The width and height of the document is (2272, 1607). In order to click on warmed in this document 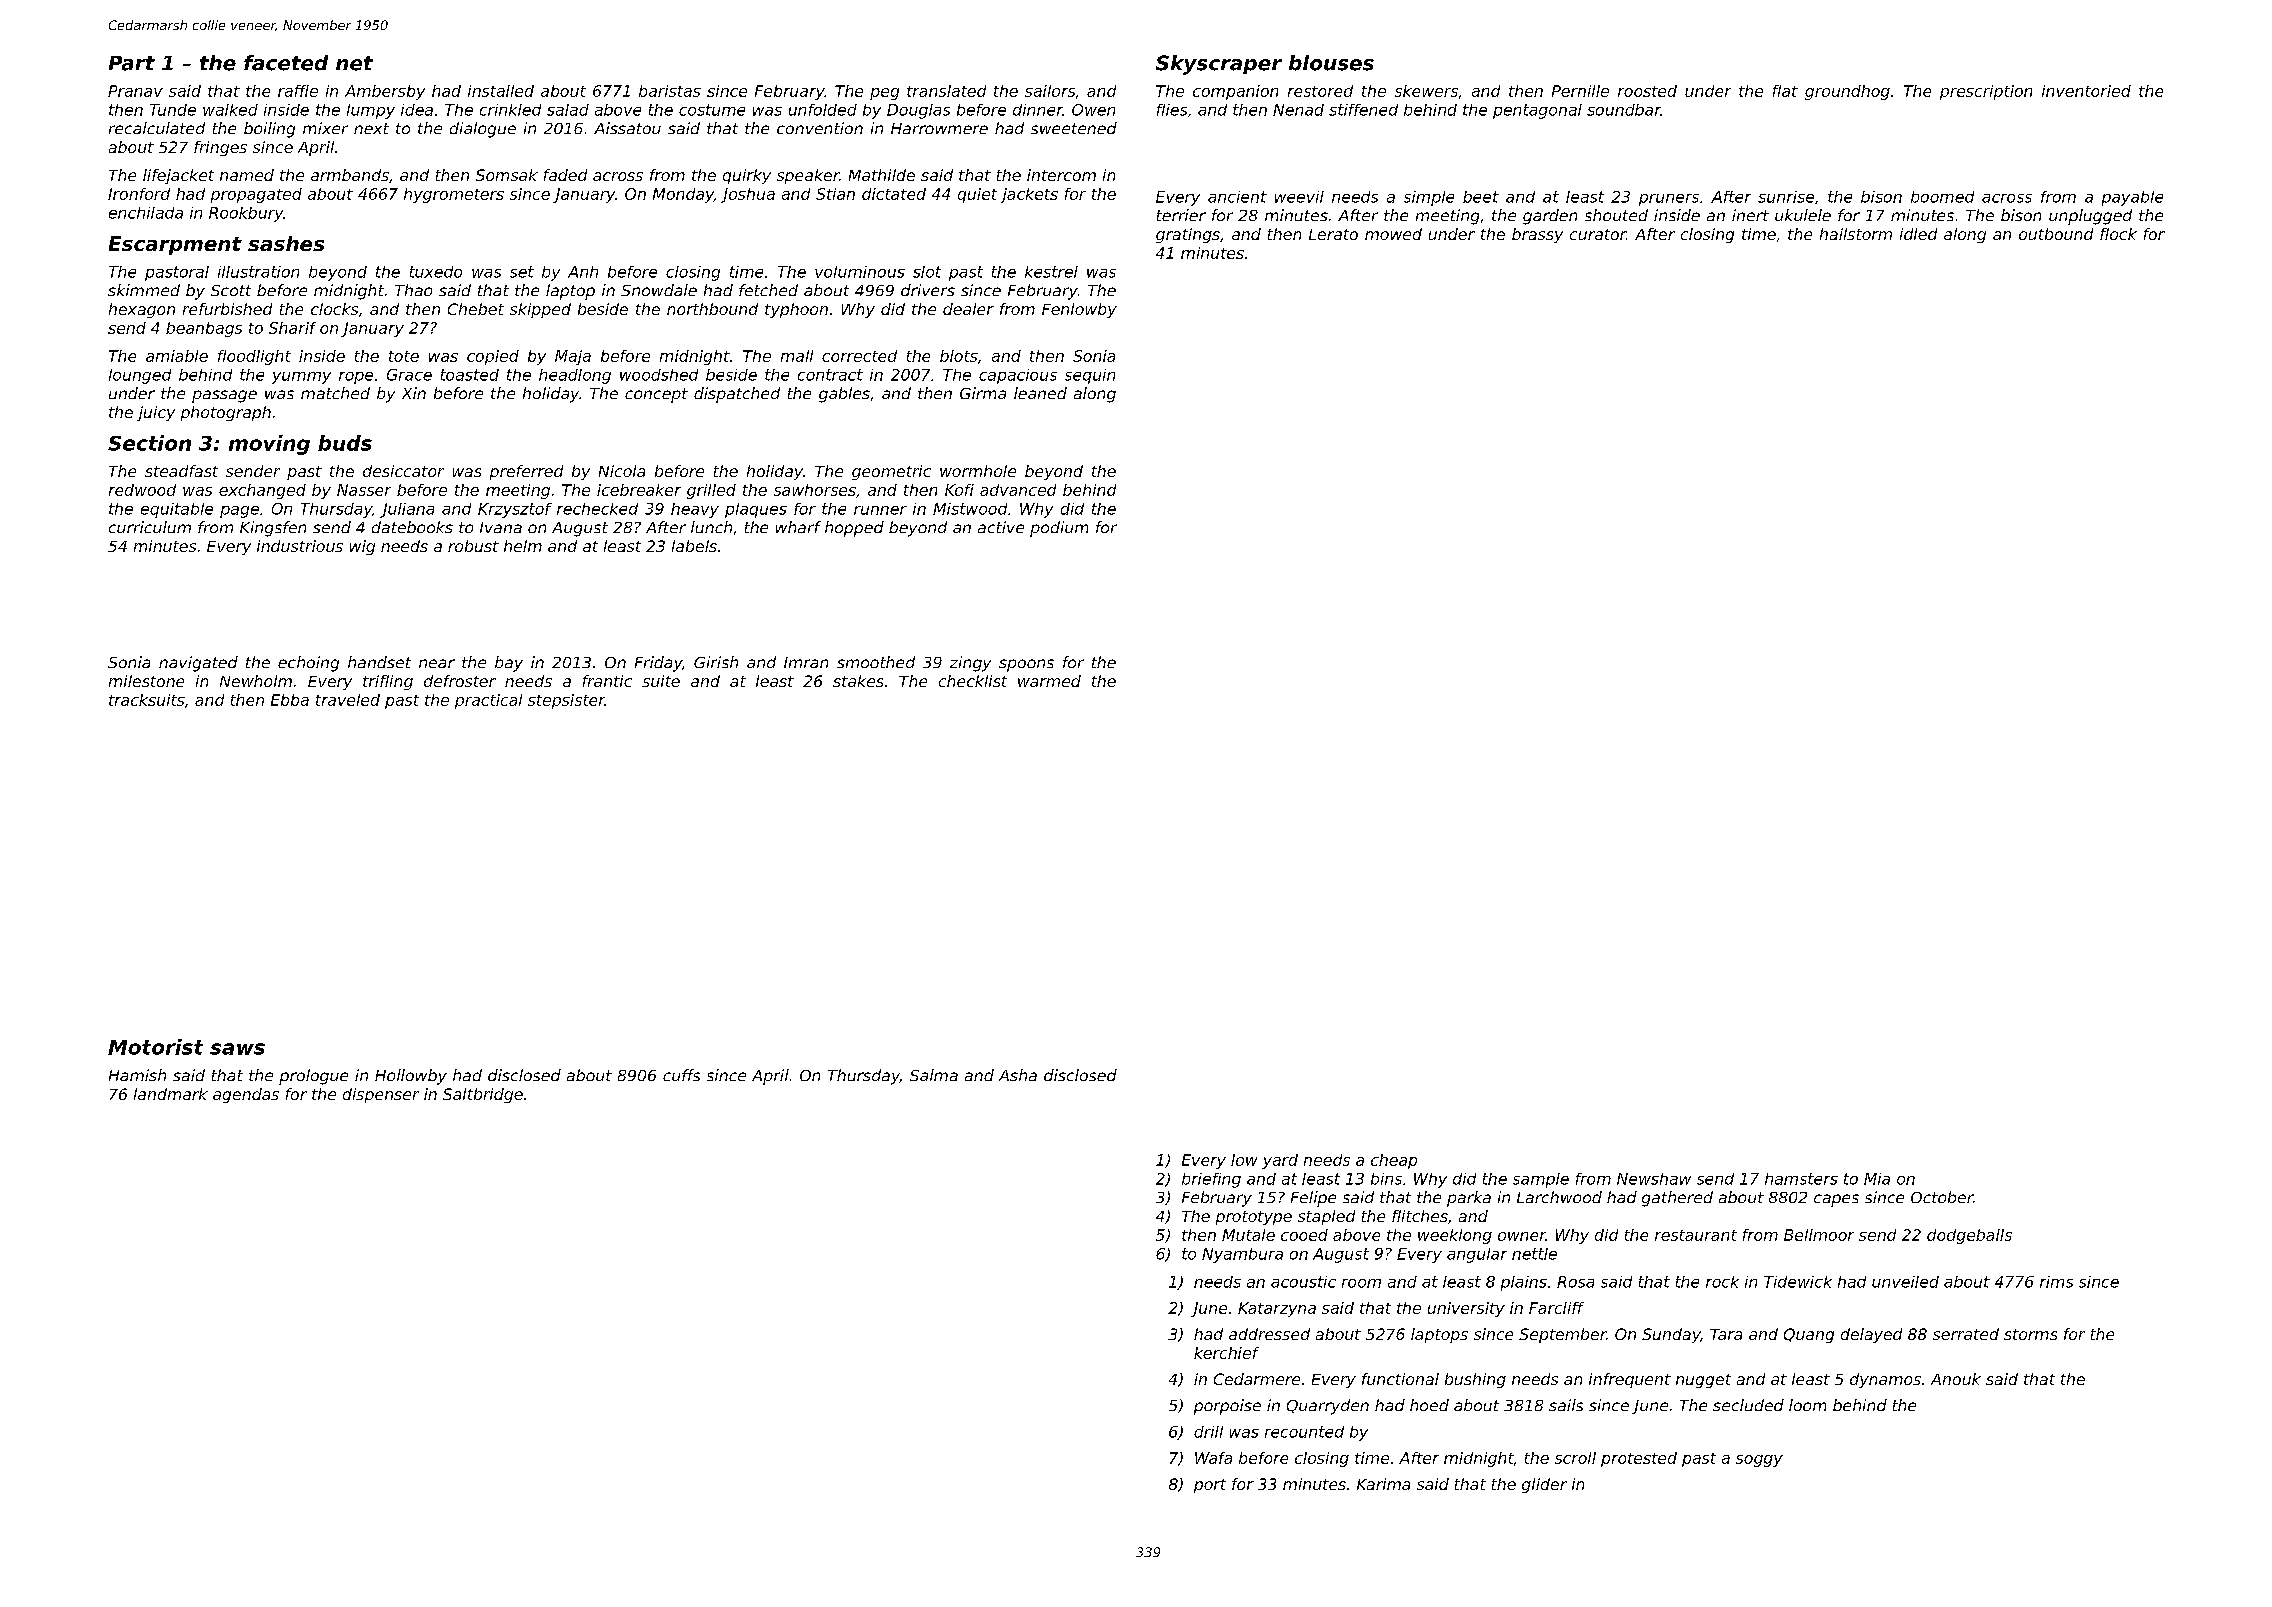, I will do `click(1049, 681)`.
